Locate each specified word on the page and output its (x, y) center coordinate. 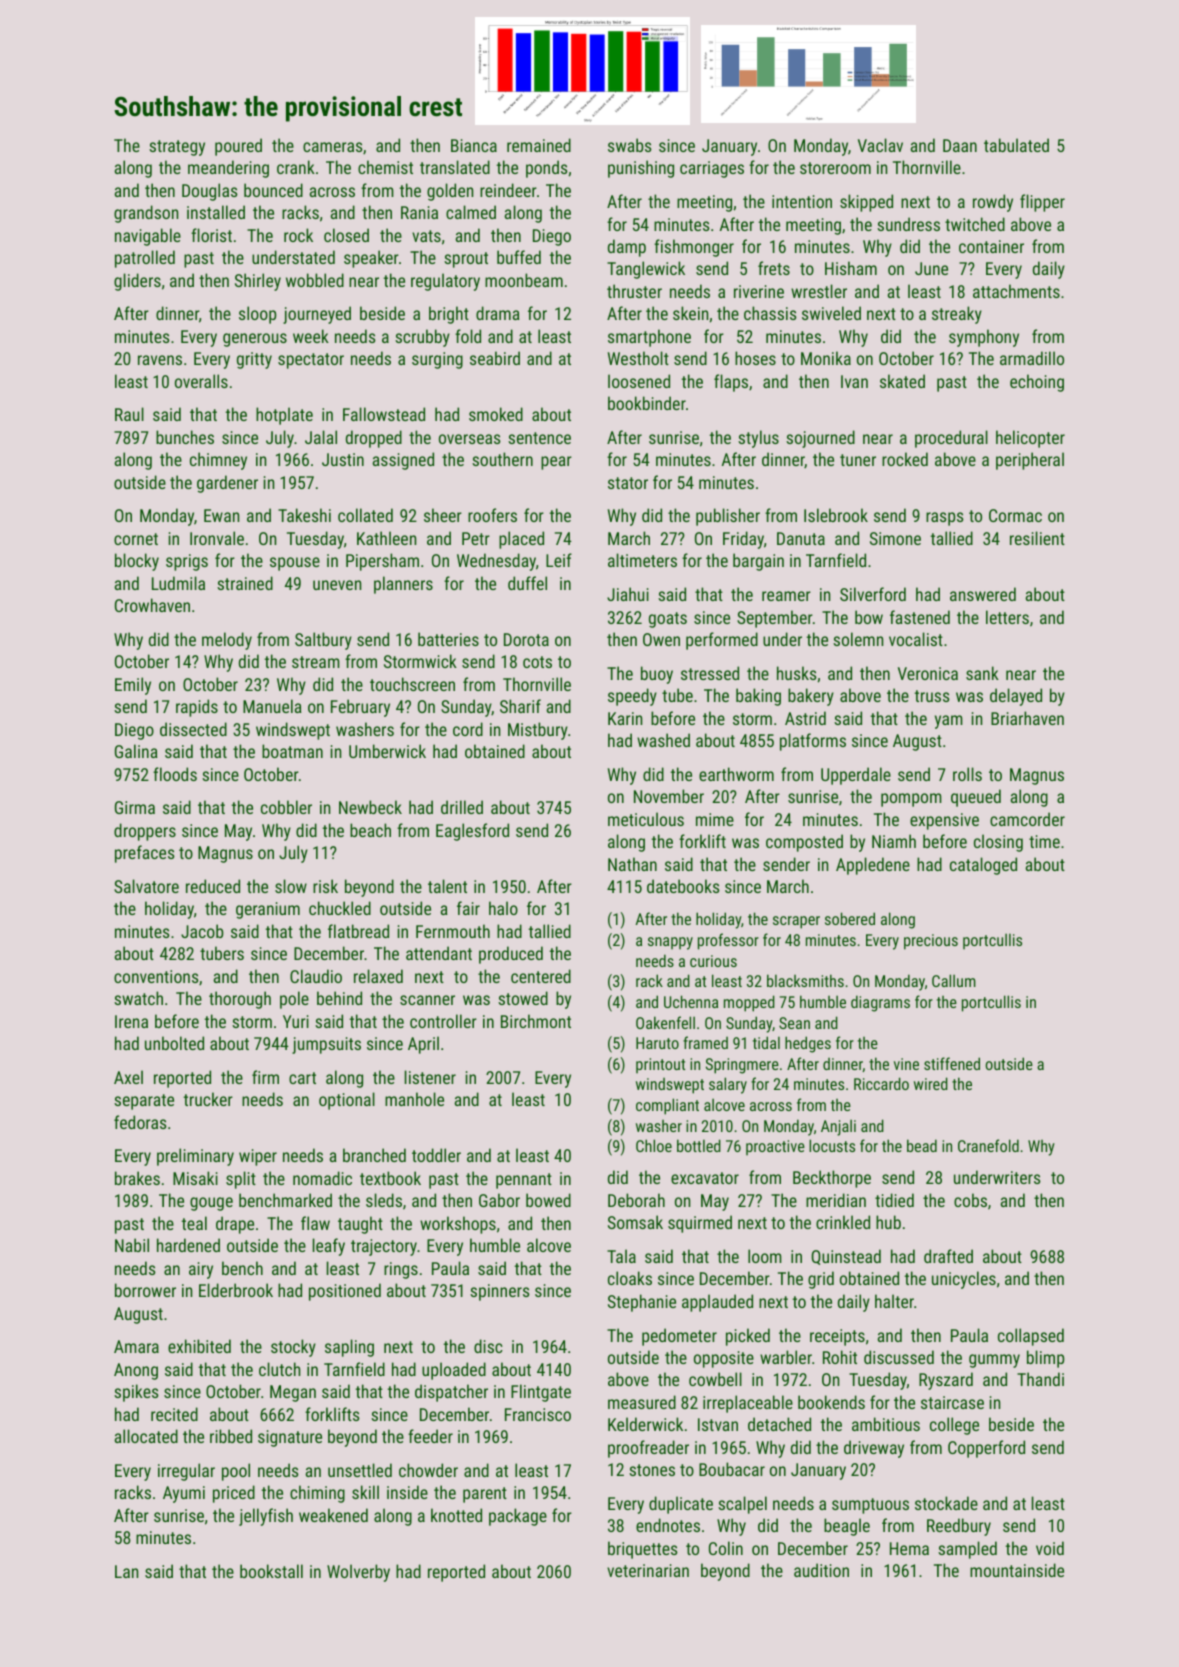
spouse (295, 564)
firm (265, 1077)
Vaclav (880, 145)
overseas (470, 439)
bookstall (271, 1571)
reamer (786, 596)
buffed (519, 257)
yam (949, 722)
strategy (177, 148)
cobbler (286, 807)
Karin (625, 718)
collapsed (1031, 1337)
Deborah (636, 1200)
